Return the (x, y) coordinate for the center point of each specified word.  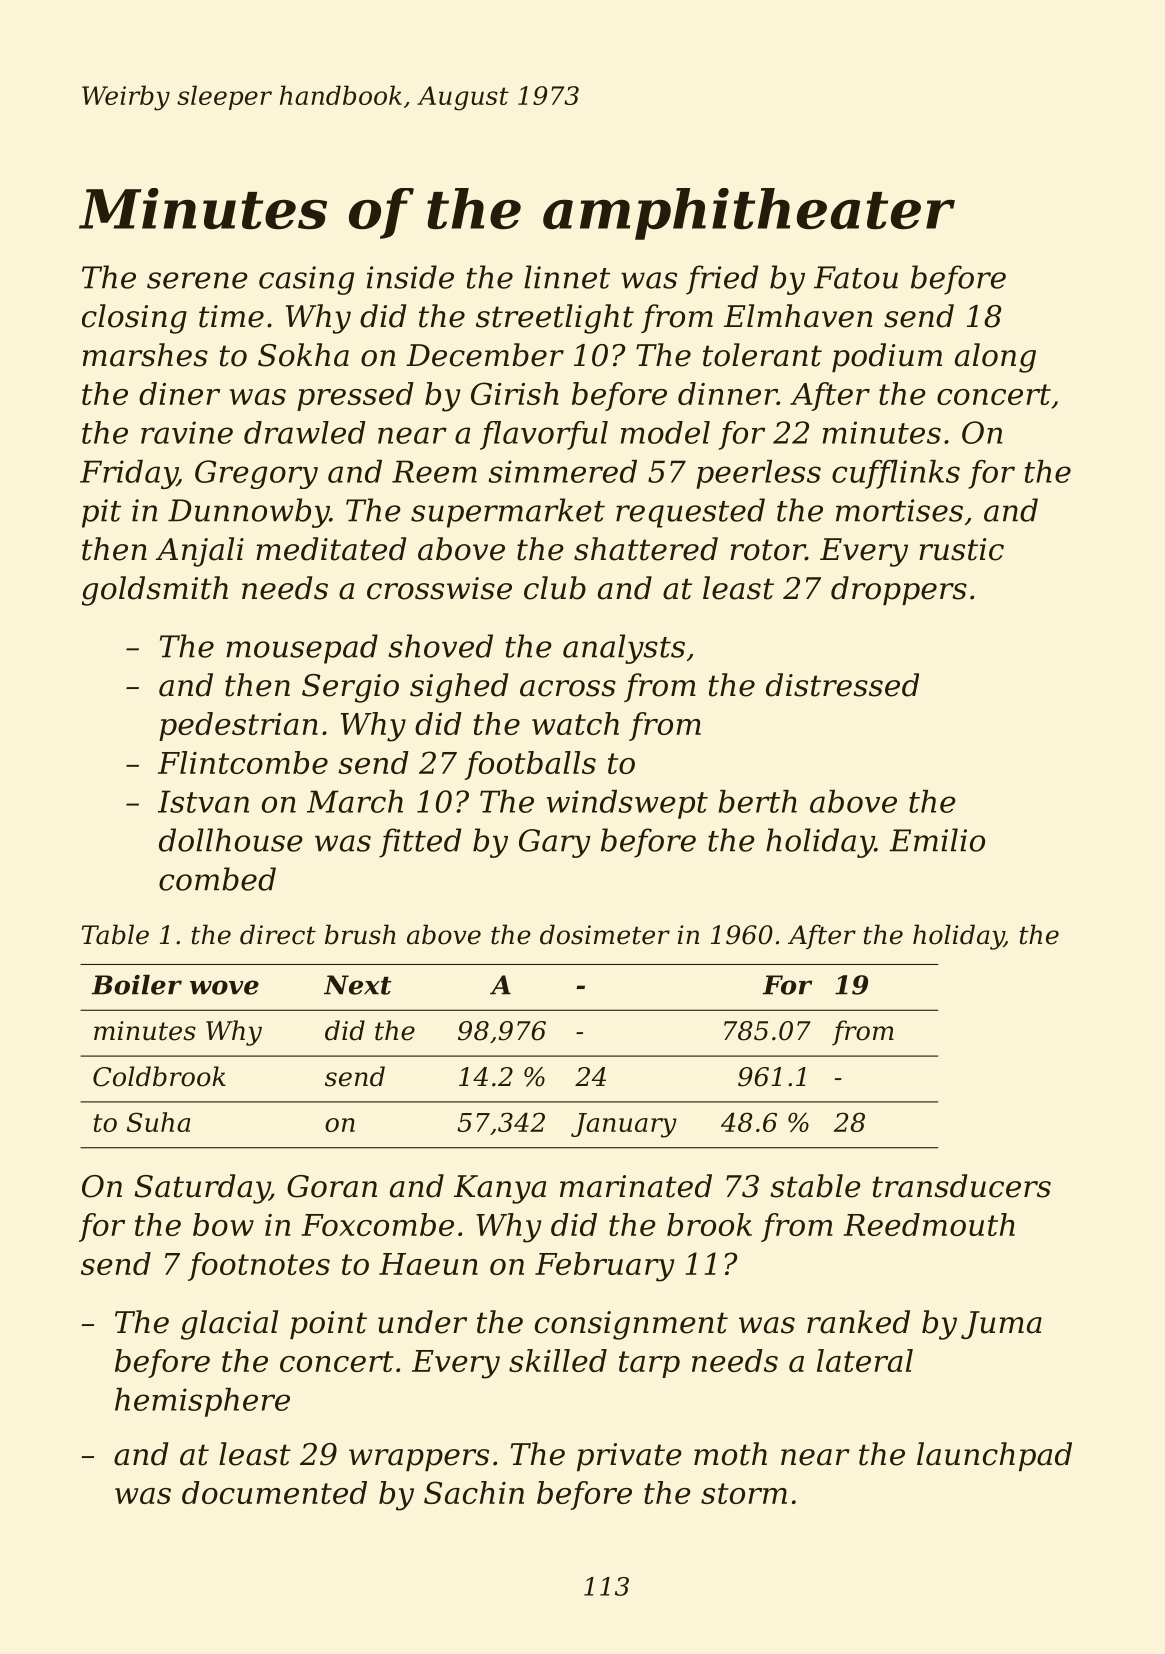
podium (887, 357)
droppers (899, 590)
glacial (229, 1325)
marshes (145, 355)
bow (223, 1224)
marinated (636, 1186)
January (624, 1125)
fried (722, 280)
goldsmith (155, 591)
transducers (961, 1186)
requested (690, 513)
